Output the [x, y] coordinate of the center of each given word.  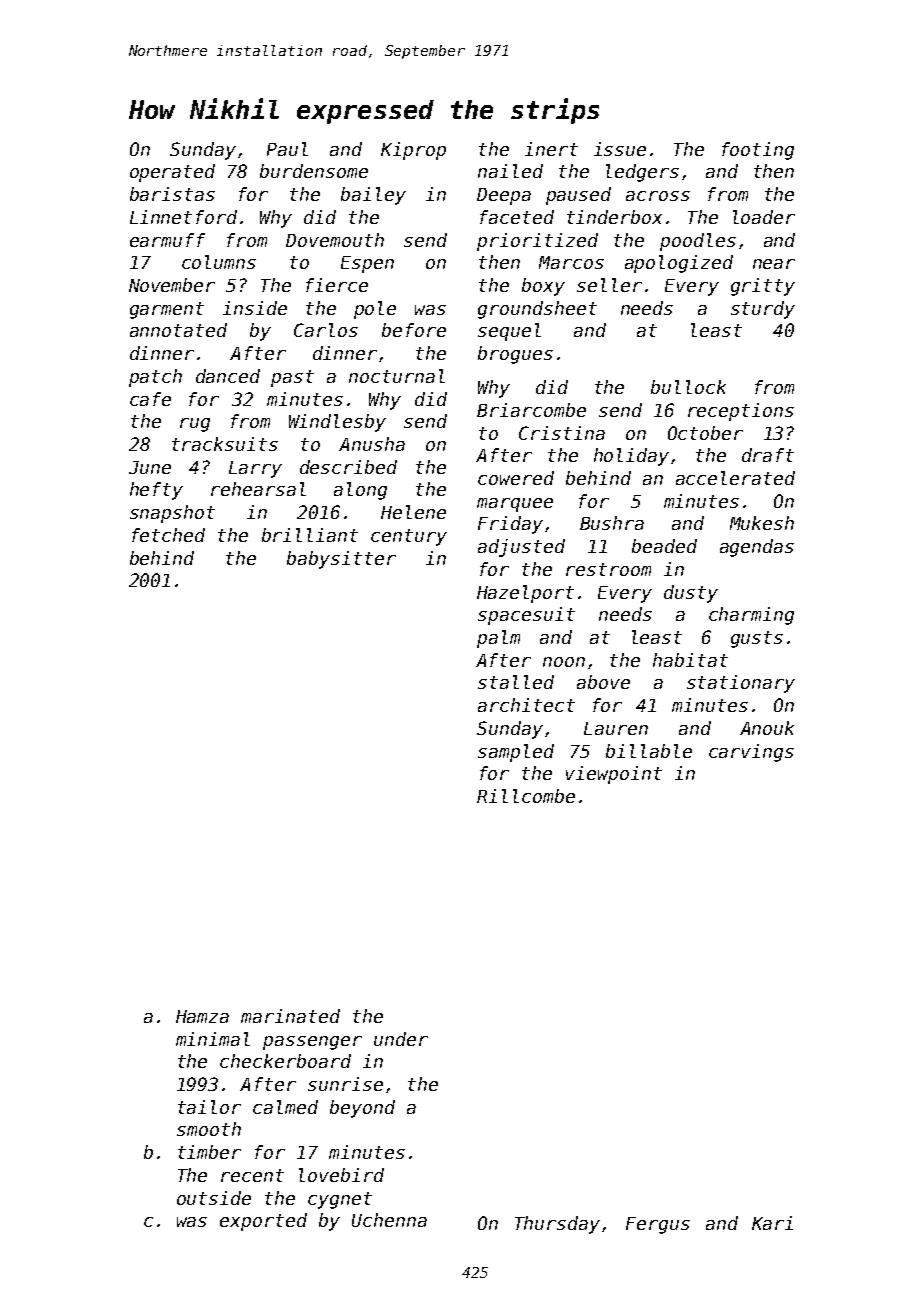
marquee [515, 505]
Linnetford [183, 217]
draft [768, 455]
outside [214, 1198]
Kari [772, 1223]
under [401, 1039]
